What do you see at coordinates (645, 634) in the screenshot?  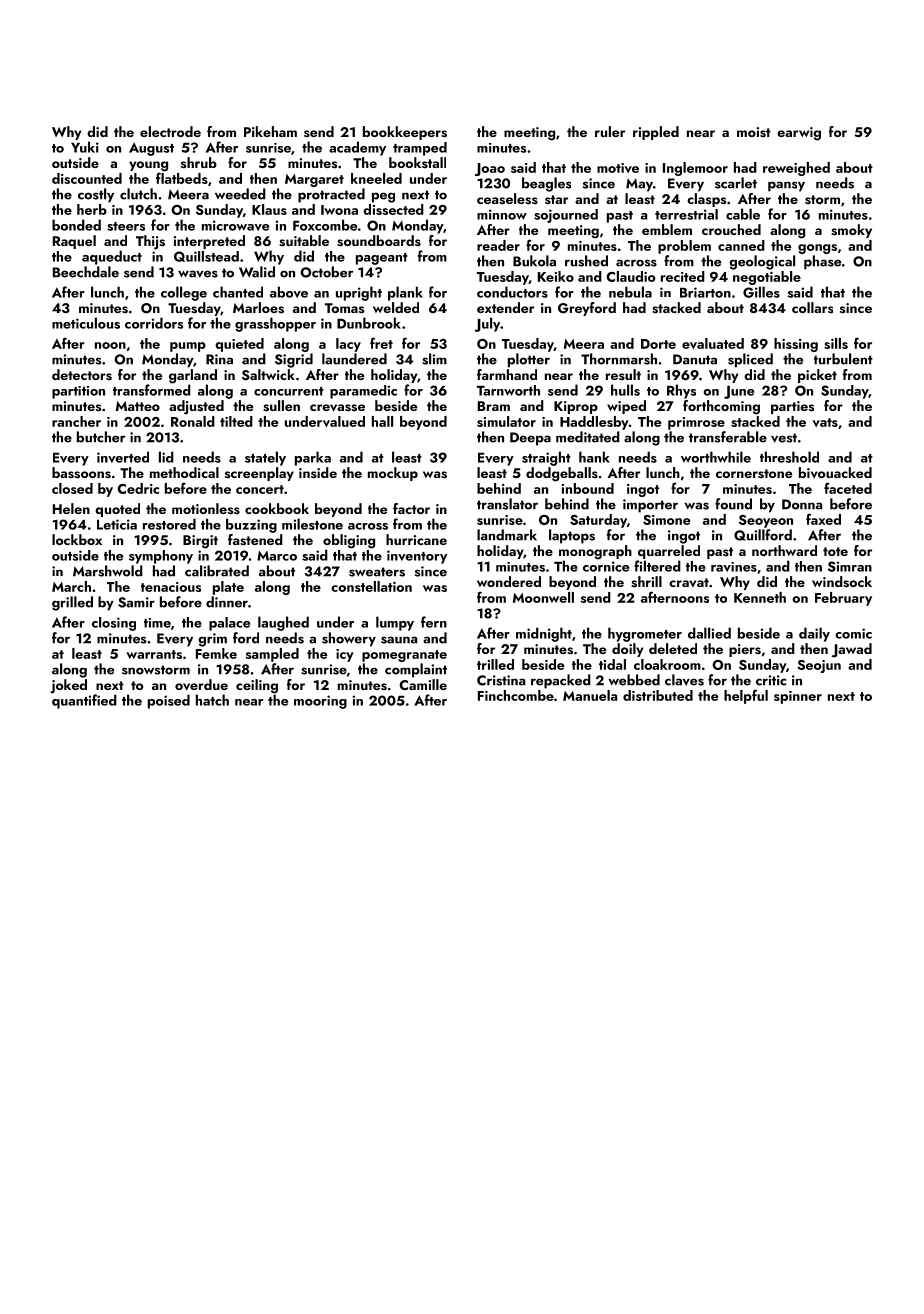 I see `hygrometer` at bounding box center [645, 634].
